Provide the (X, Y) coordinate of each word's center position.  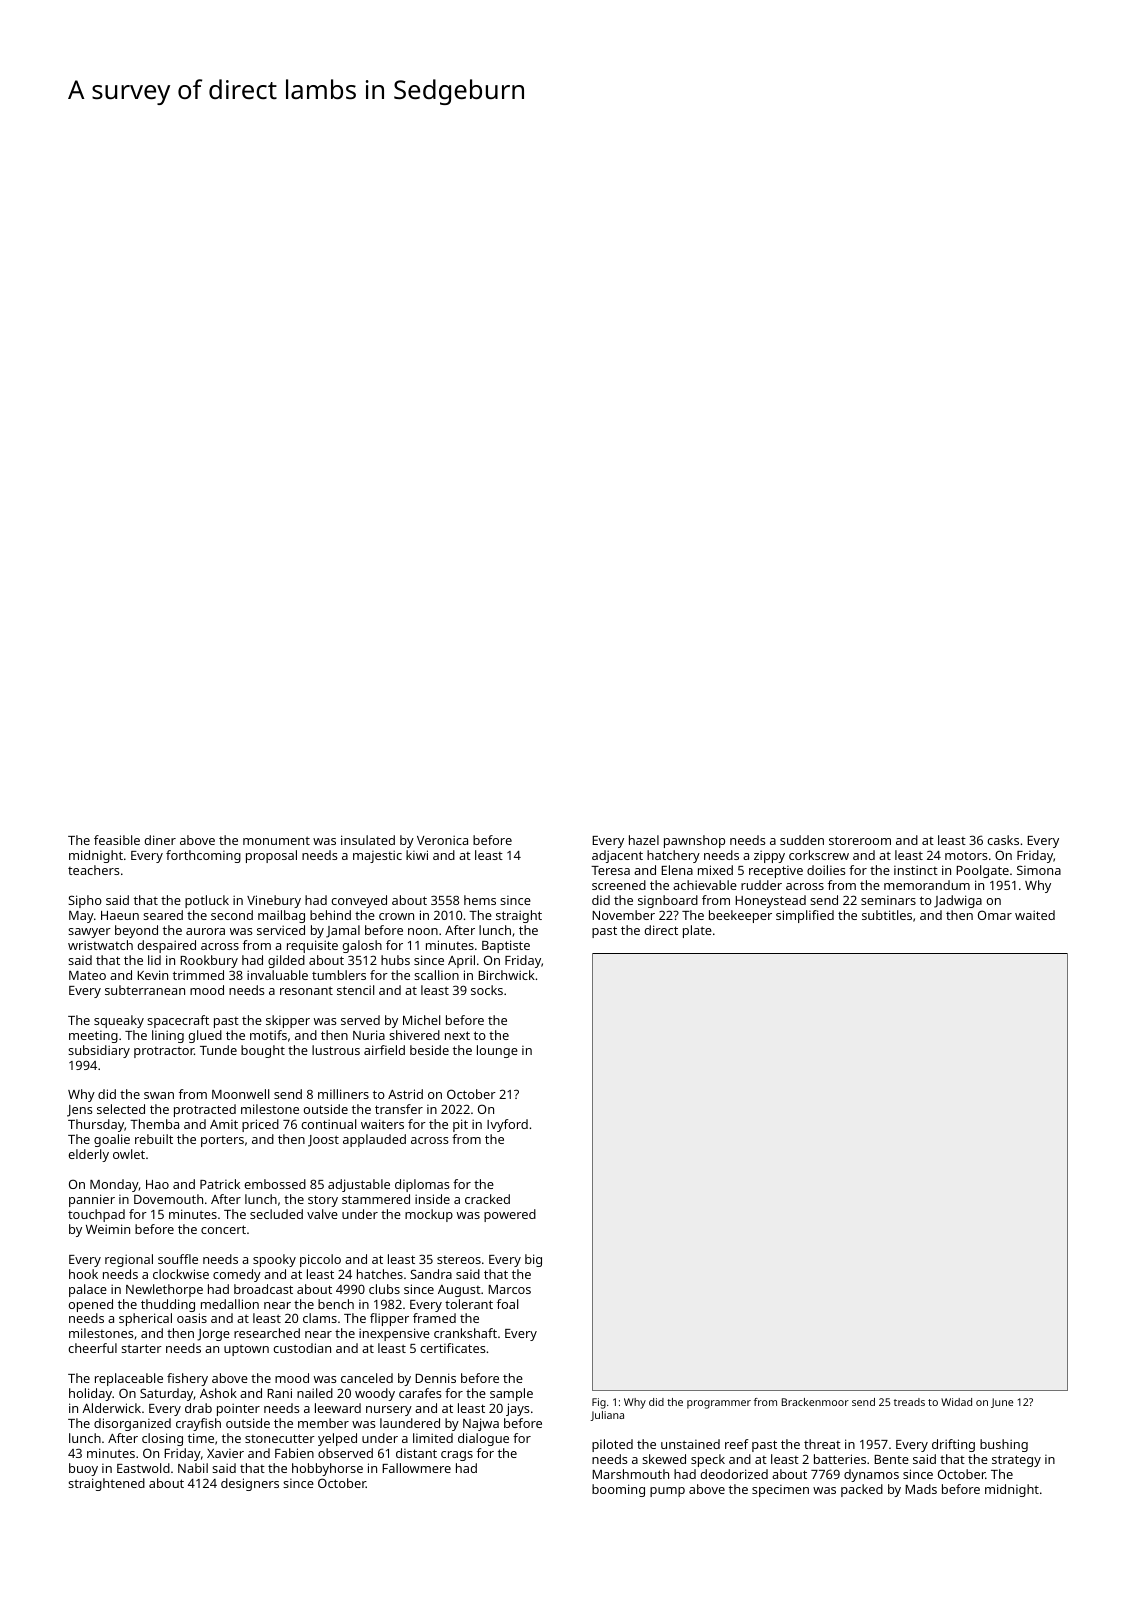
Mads (921, 1489)
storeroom (860, 840)
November (623, 915)
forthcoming (203, 856)
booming (618, 1490)
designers (250, 1484)
